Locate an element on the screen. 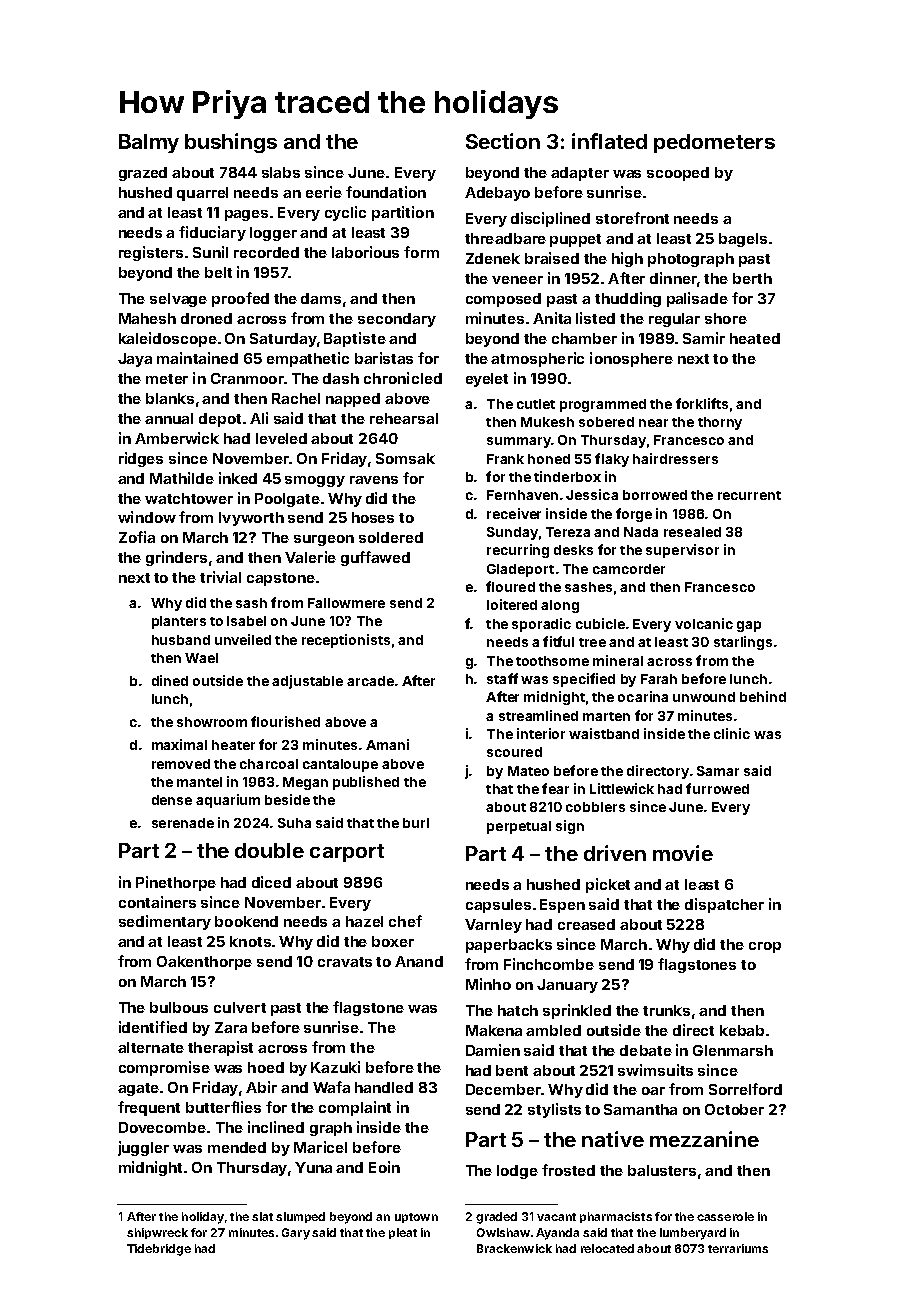  receiver is located at coordinates (514, 513).
